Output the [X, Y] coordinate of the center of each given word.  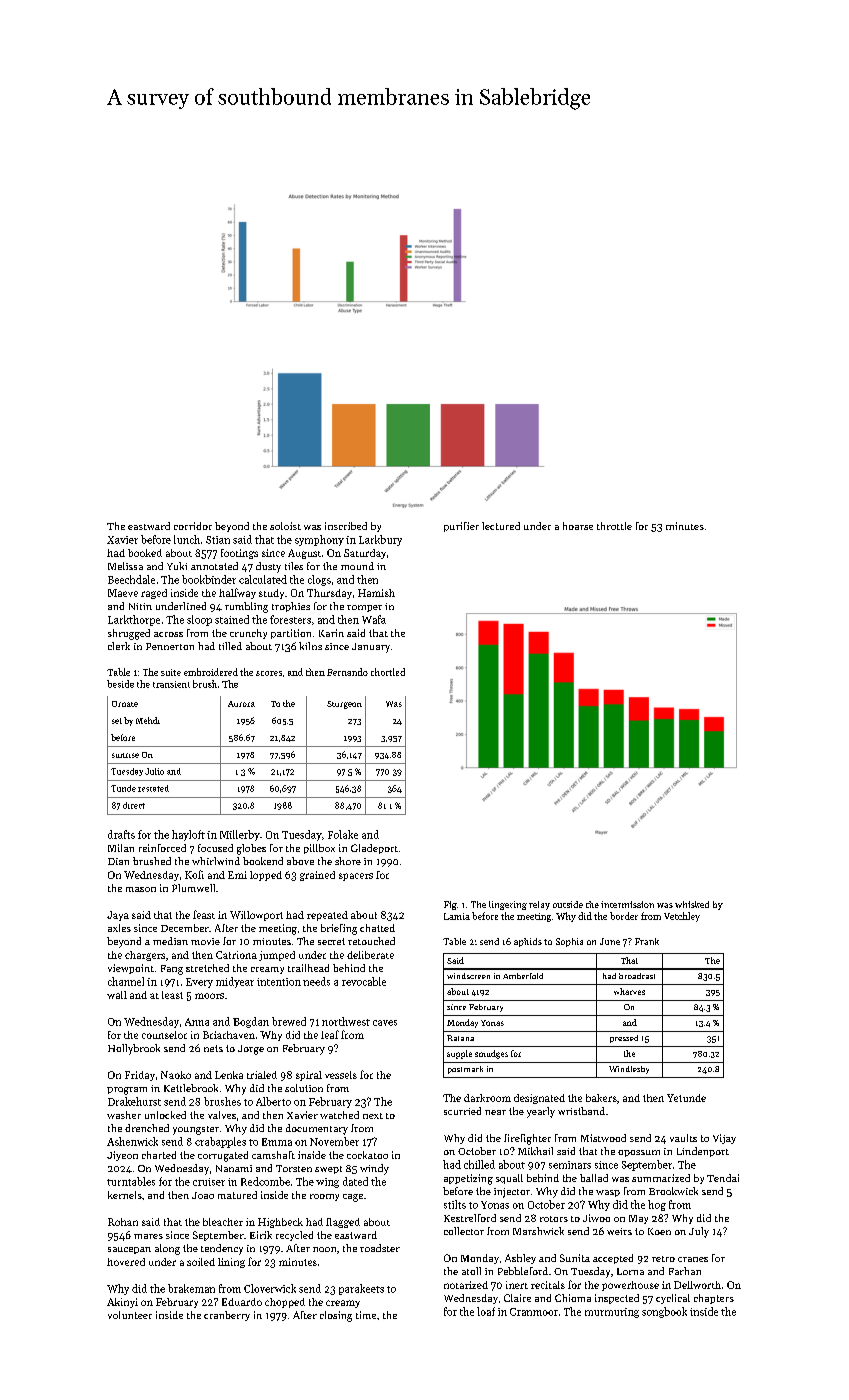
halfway [237, 593]
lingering [508, 905]
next [373, 1116]
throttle [614, 526]
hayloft [188, 835]
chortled [388, 672]
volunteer [130, 1315]
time [366, 1315]
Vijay [724, 1139]
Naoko [176, 1075]
